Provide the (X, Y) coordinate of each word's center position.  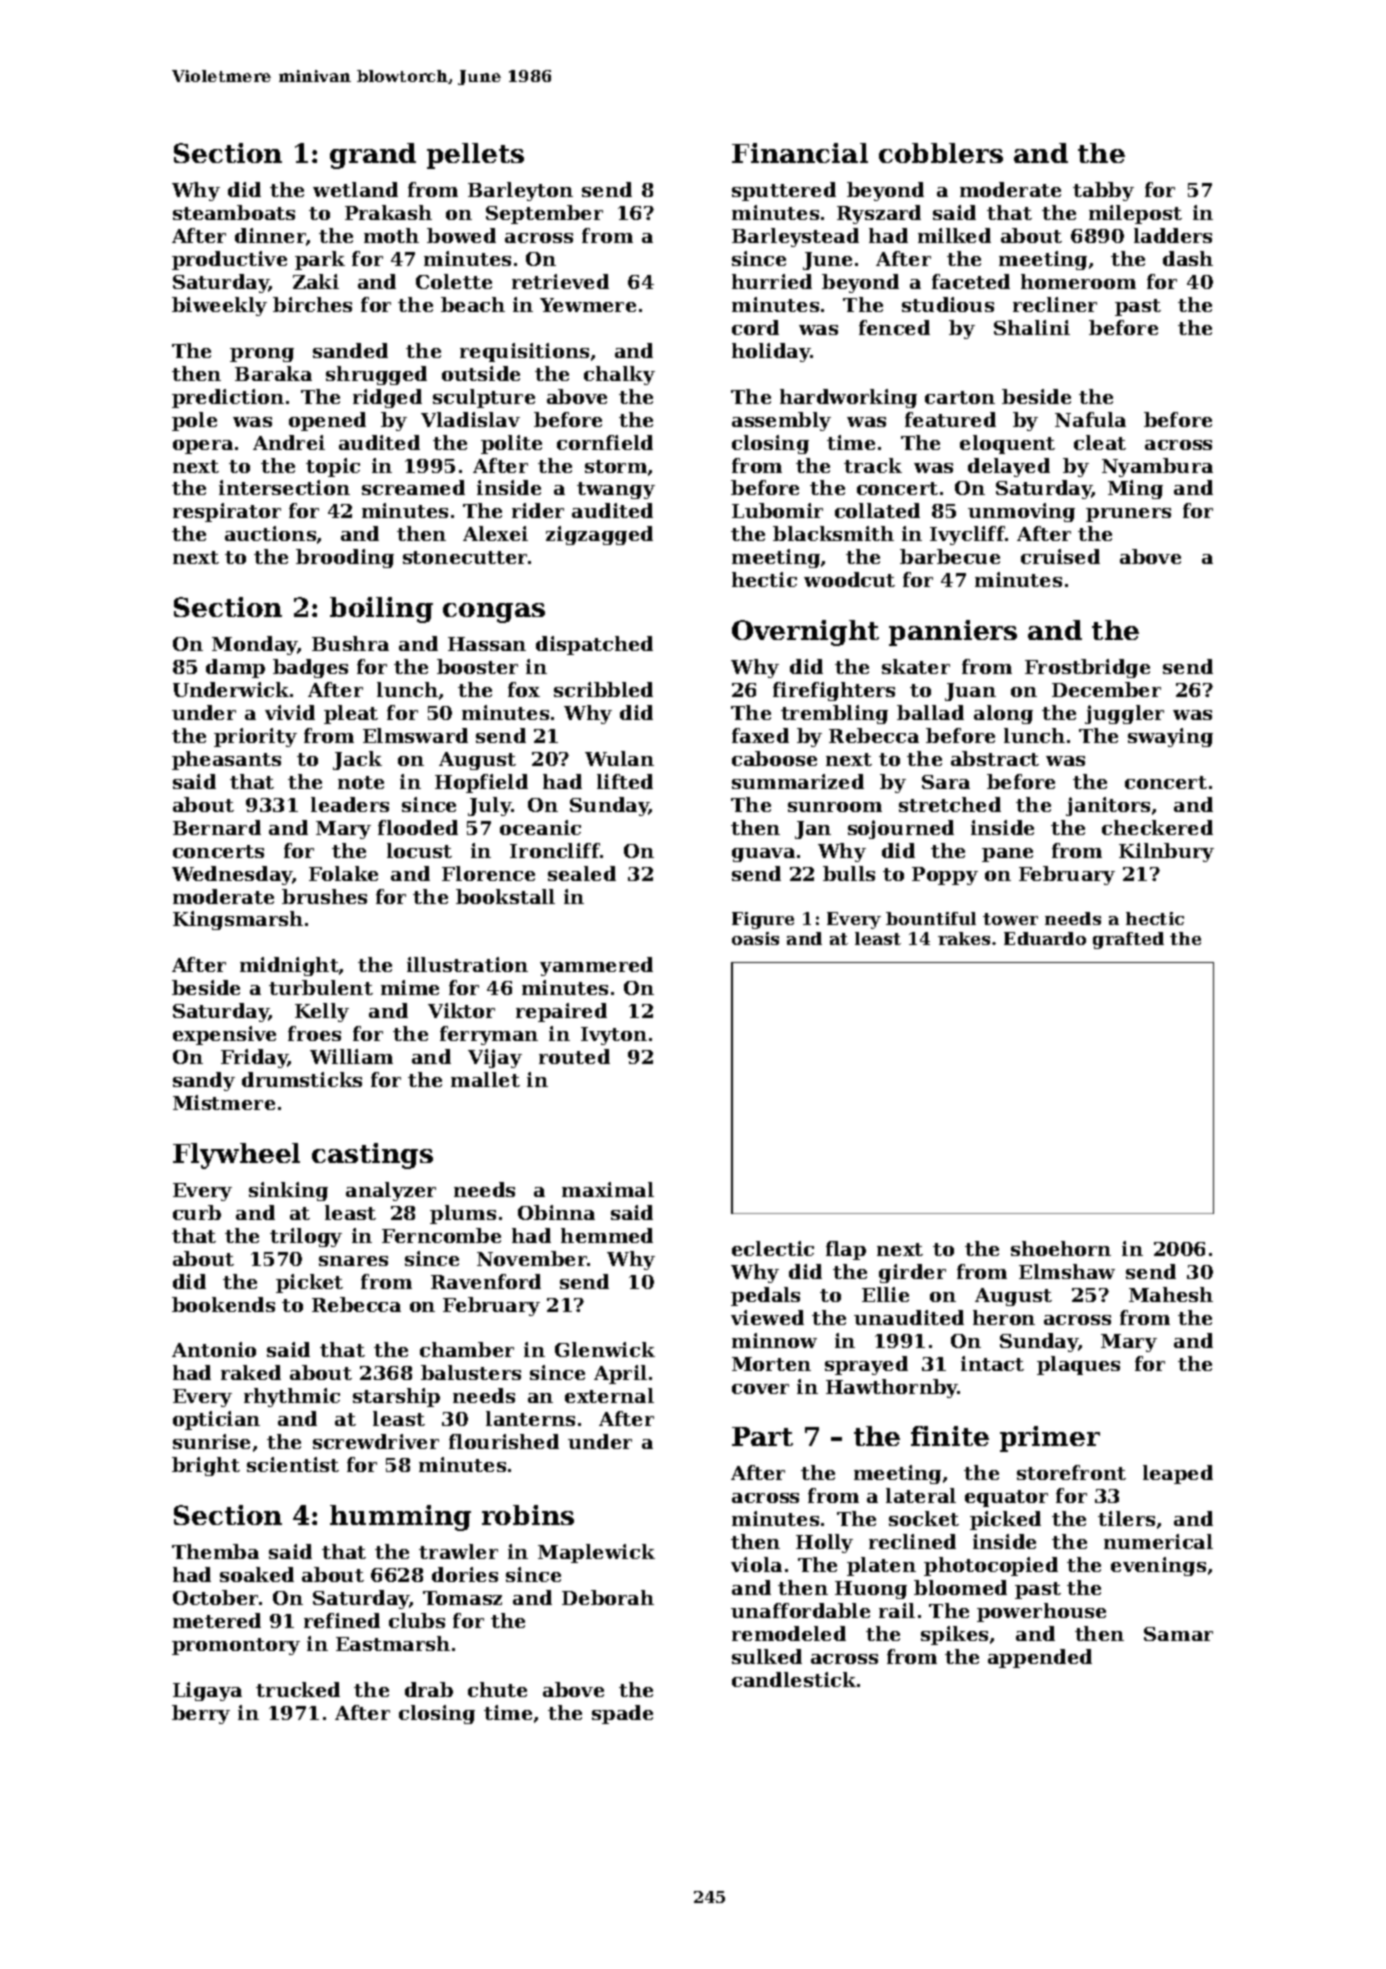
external (609, 1395)
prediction (228, 398)
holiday (771, 352)
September (544, 214)
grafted (1128, 940)
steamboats (234, 212)
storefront (1071, 1472)
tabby (1103, 191)
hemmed (607, 1235)
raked (251, 1372)
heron (1004, 1317)
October (215, 1597)
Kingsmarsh (238, 920)
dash (1188, 258)
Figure (763, 920)
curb (197, 1212)
